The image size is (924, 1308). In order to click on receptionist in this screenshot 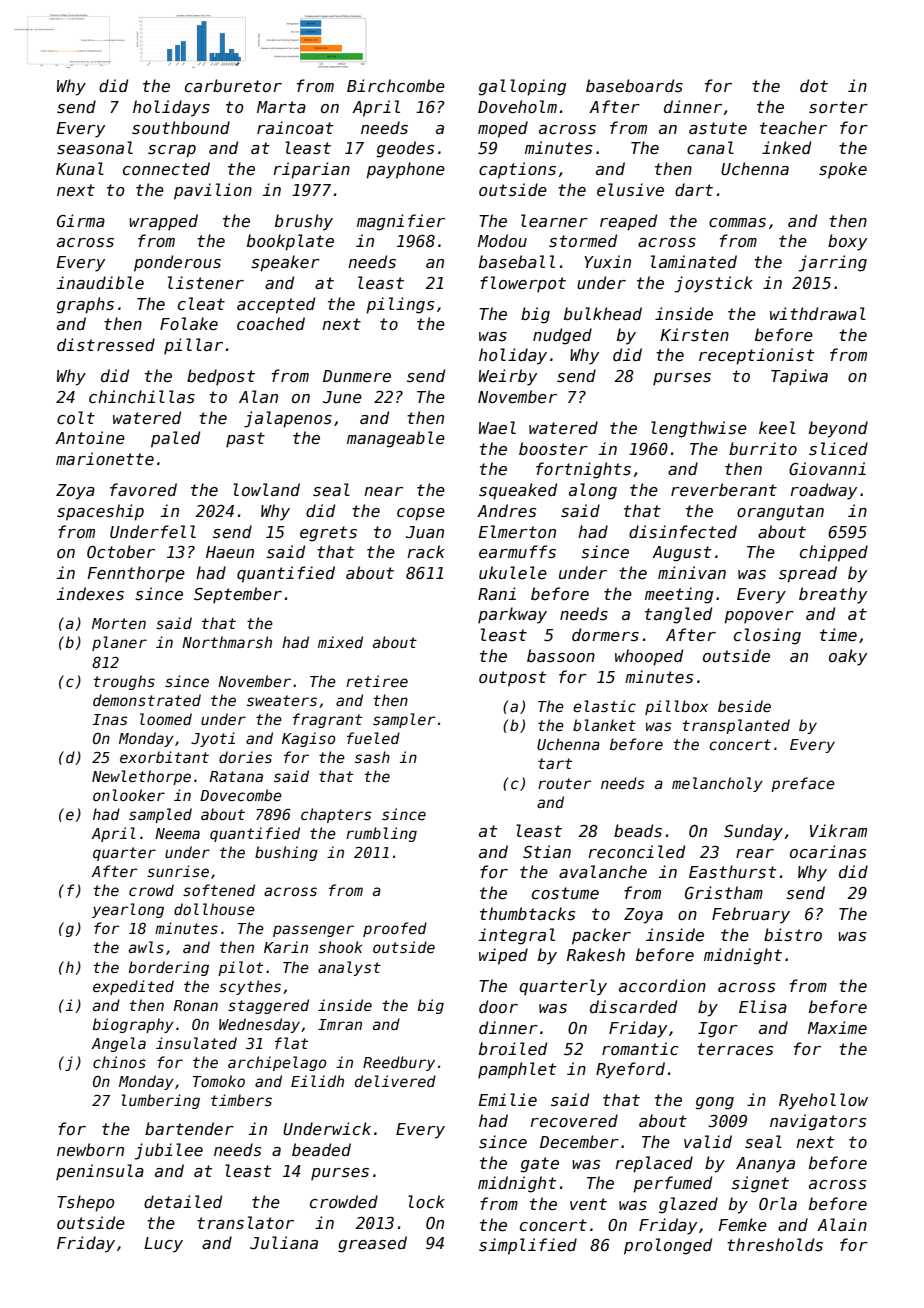, I will do `click(757, 356)`.
